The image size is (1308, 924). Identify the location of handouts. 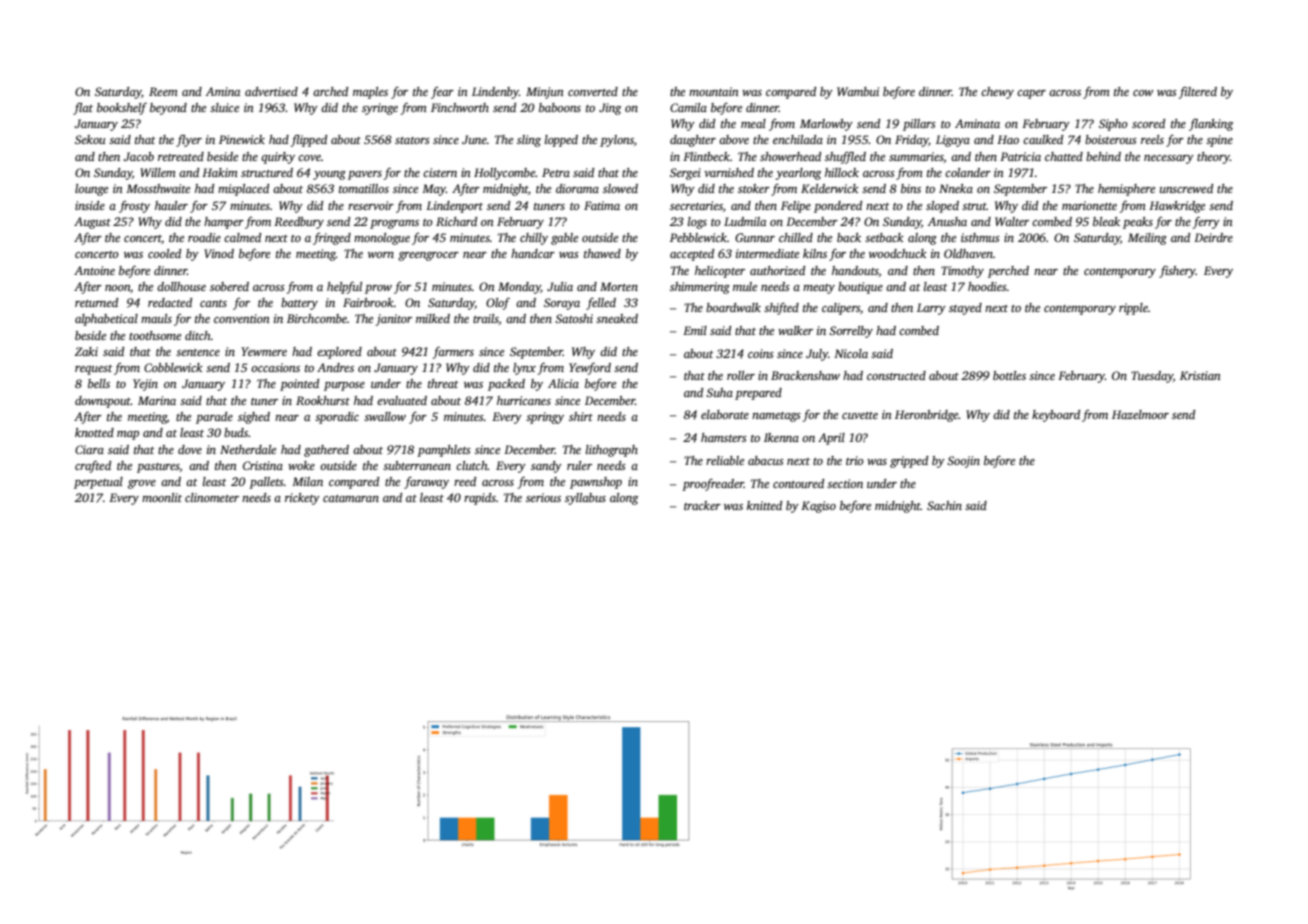
(855, 270).
